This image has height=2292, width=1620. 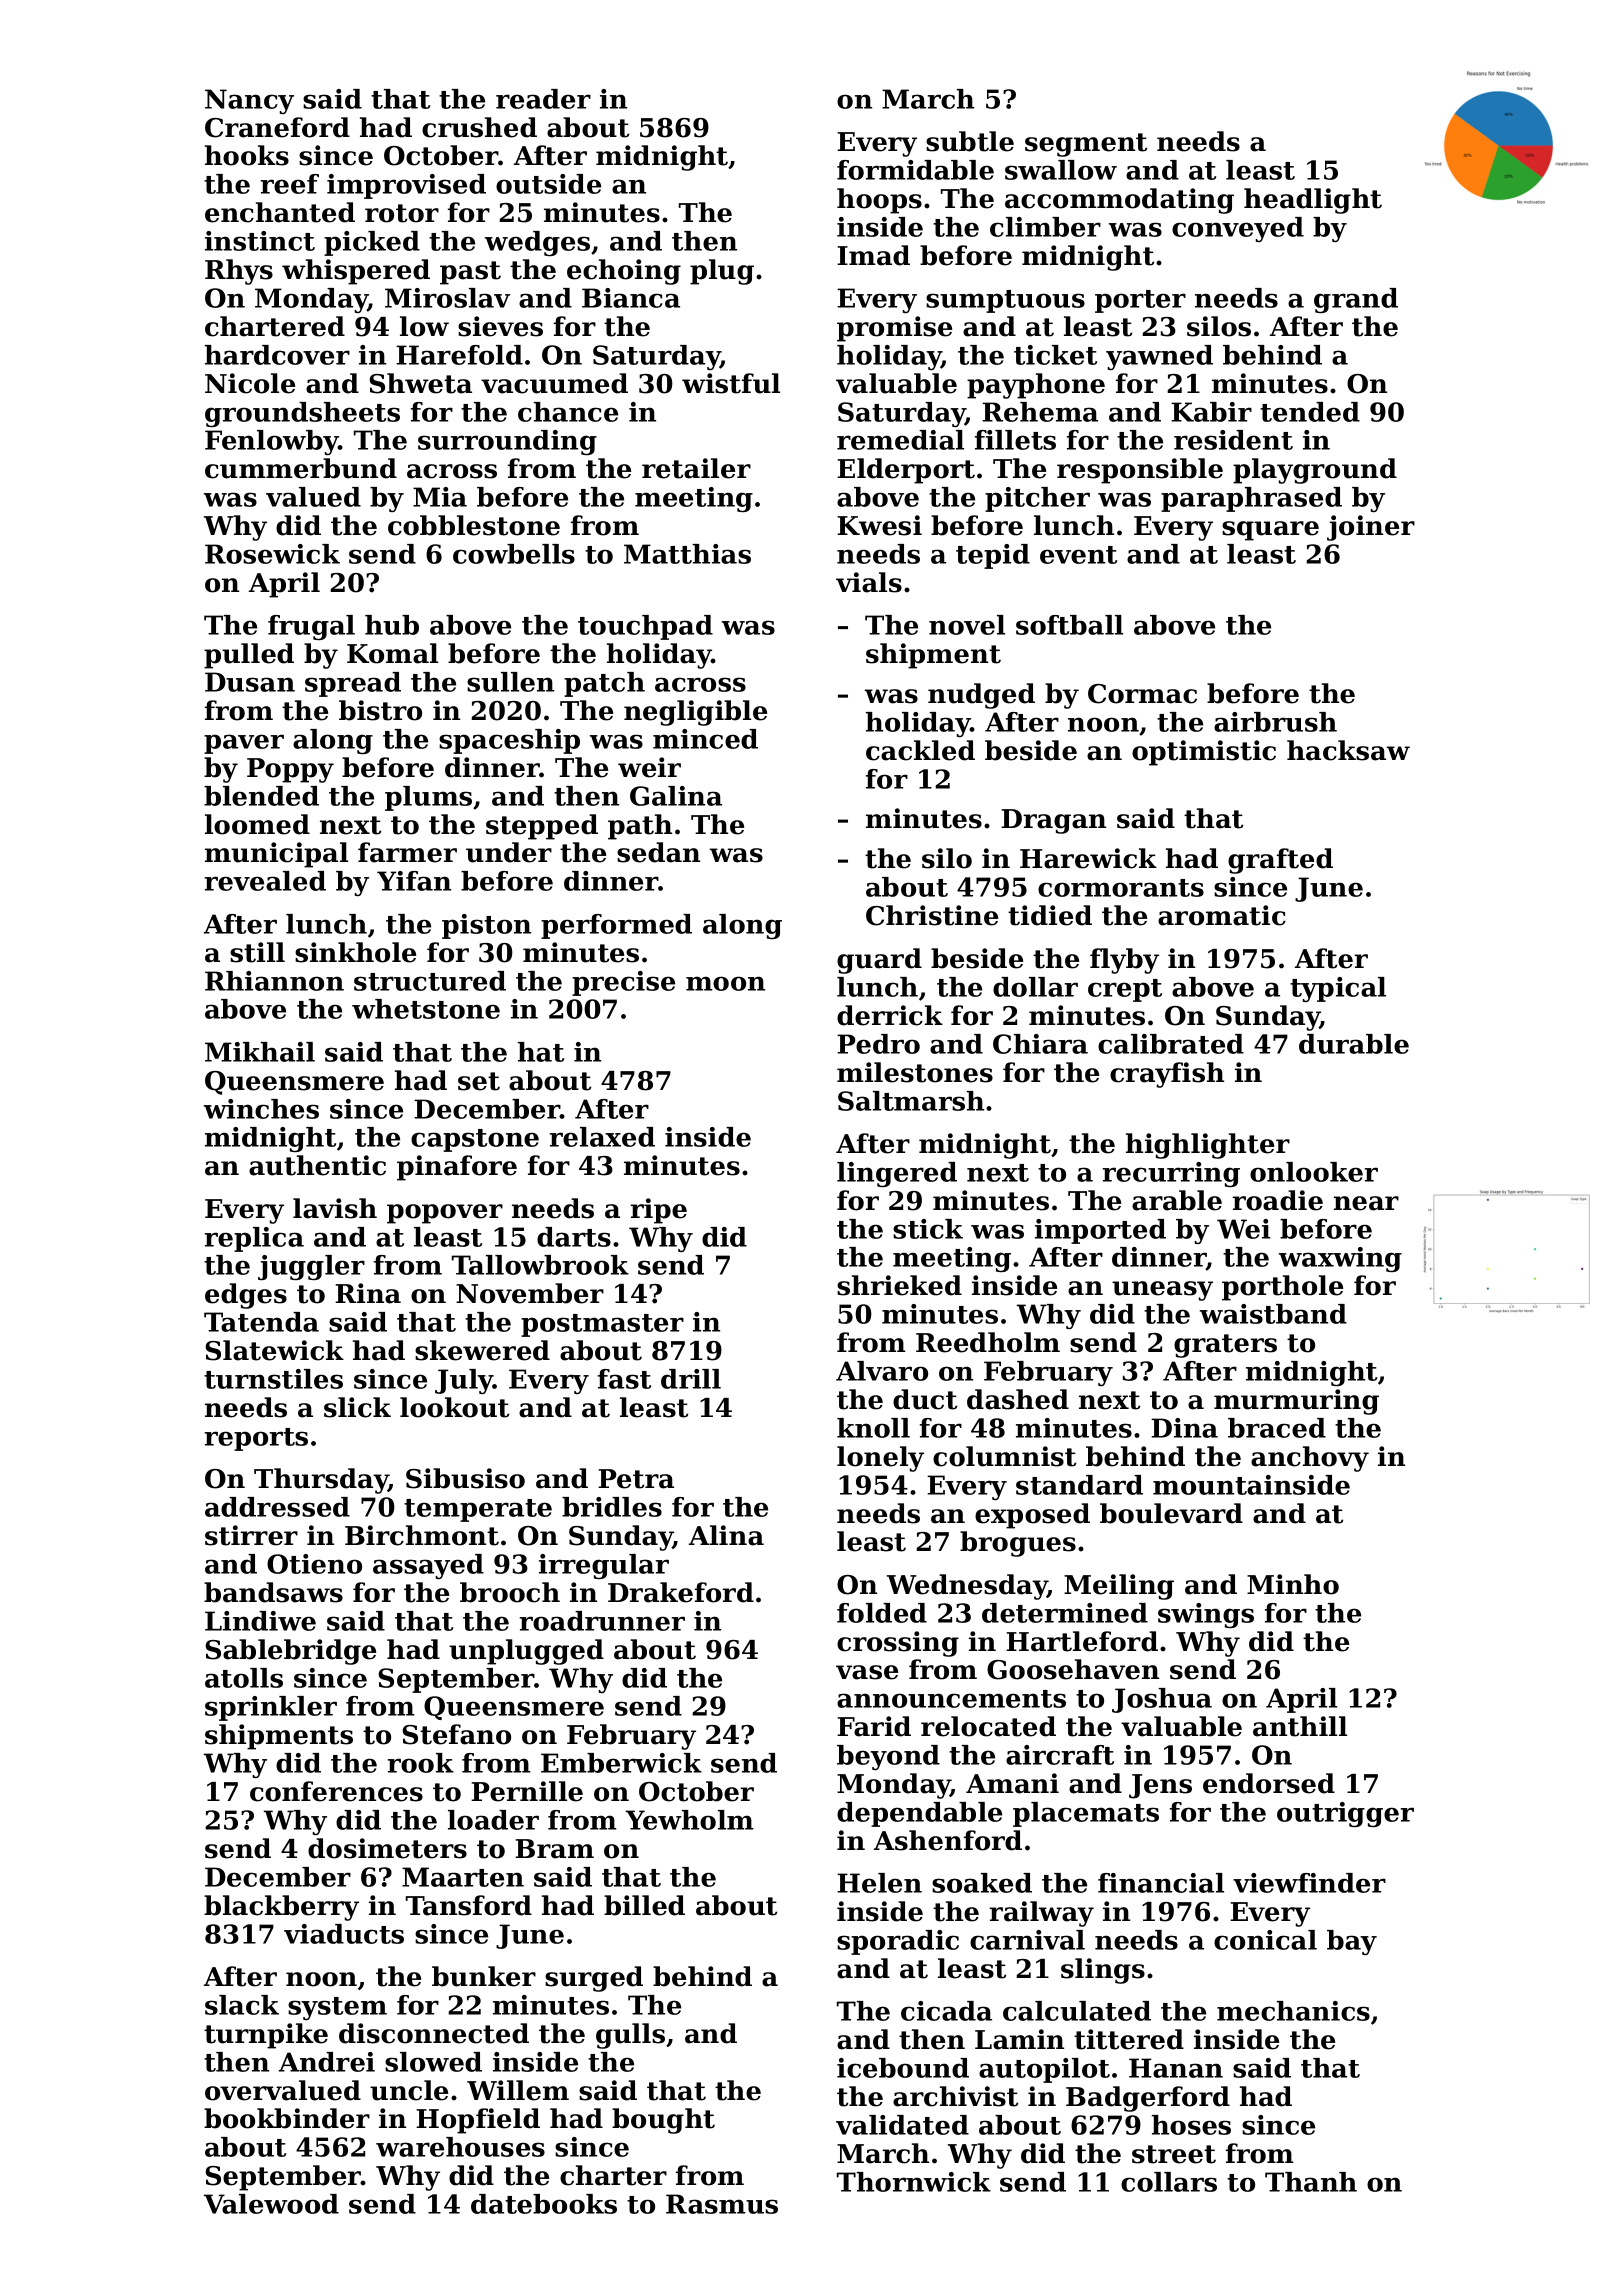 I want to click on fast, so click(x=624, y=1379).
